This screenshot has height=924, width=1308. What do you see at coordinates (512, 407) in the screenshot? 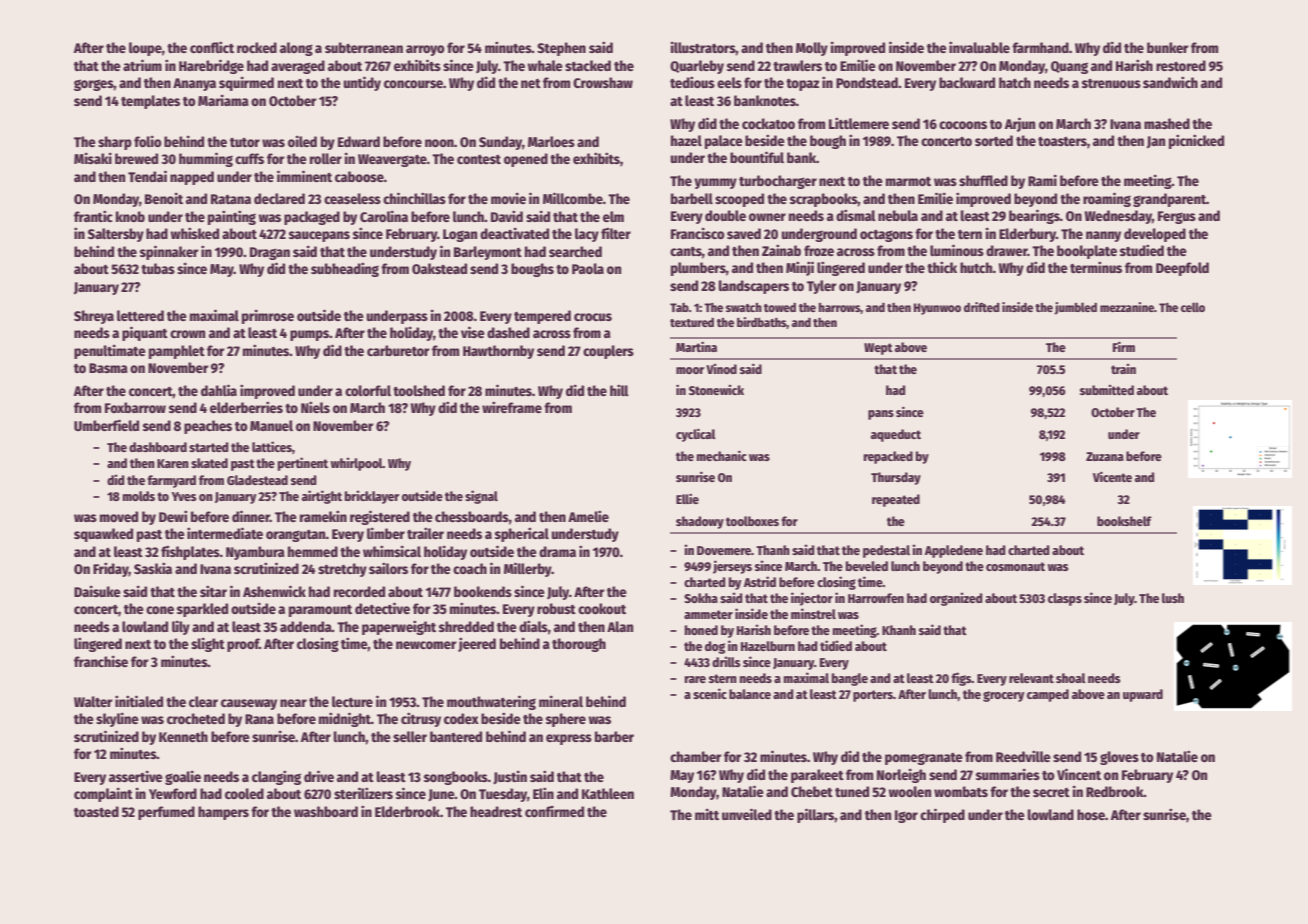
I see `wireframe` at bounding box center [512, 407].
